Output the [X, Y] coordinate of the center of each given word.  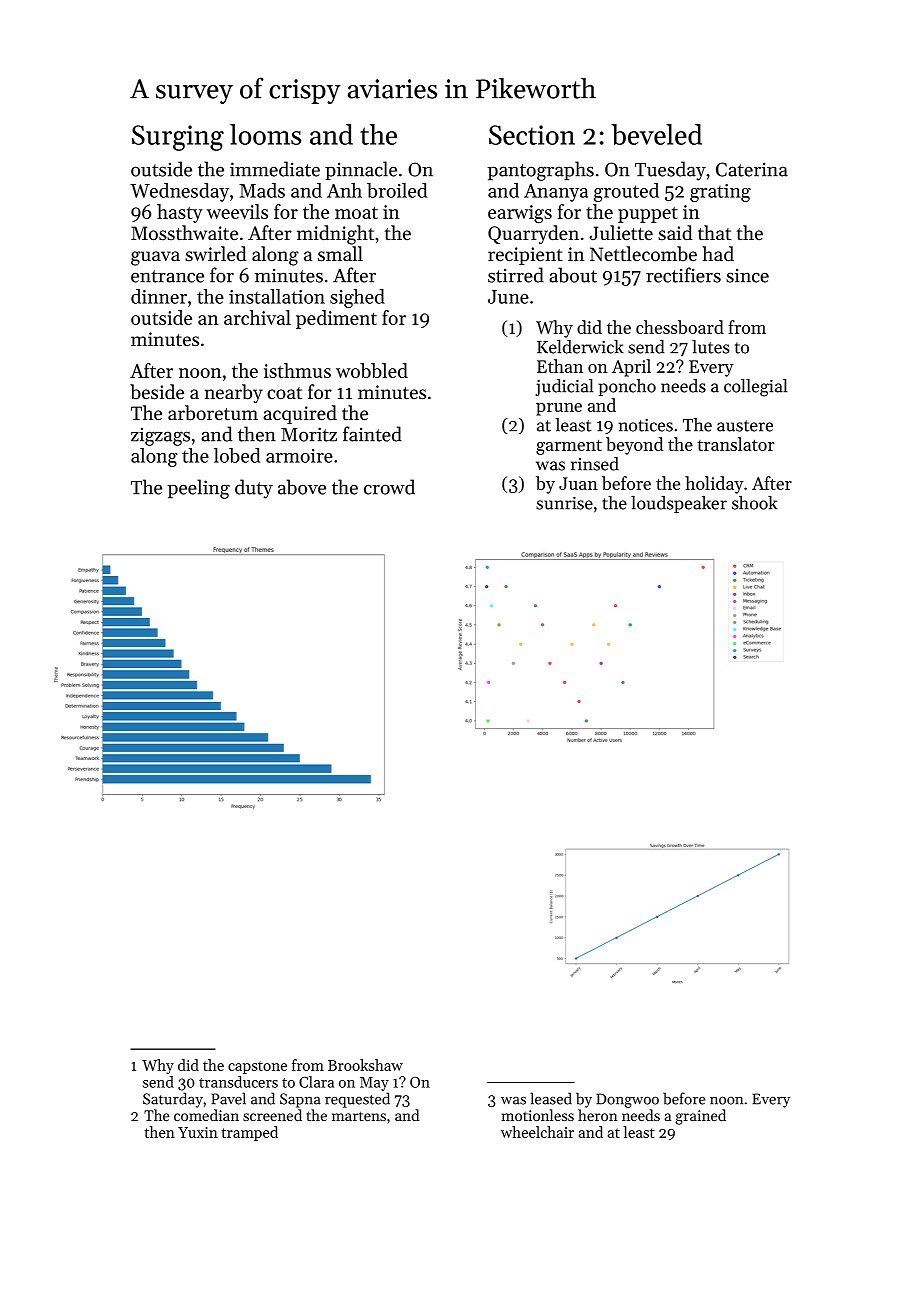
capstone [257, 1067]
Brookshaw [365, 1065]
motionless [538, 1115]
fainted [372, 434]
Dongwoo [627, 1100]
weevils [237, 211]
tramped [249, 1133]
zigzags [160, 436]
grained [700, 1117]
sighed [357, 298]
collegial [755, 388]
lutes [710, 347]
